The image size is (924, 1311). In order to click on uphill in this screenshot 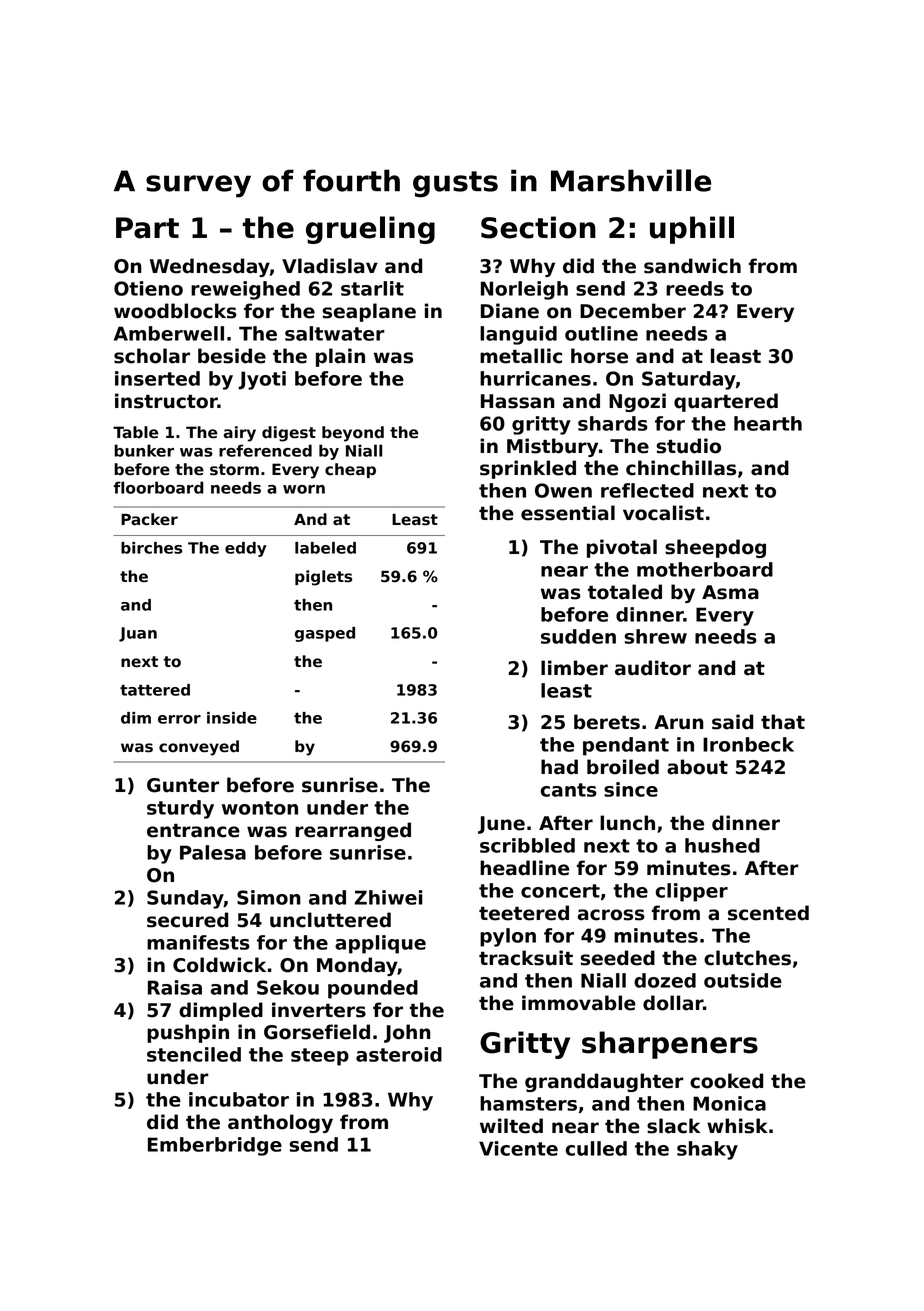, I will do `click(692, 230)`.
